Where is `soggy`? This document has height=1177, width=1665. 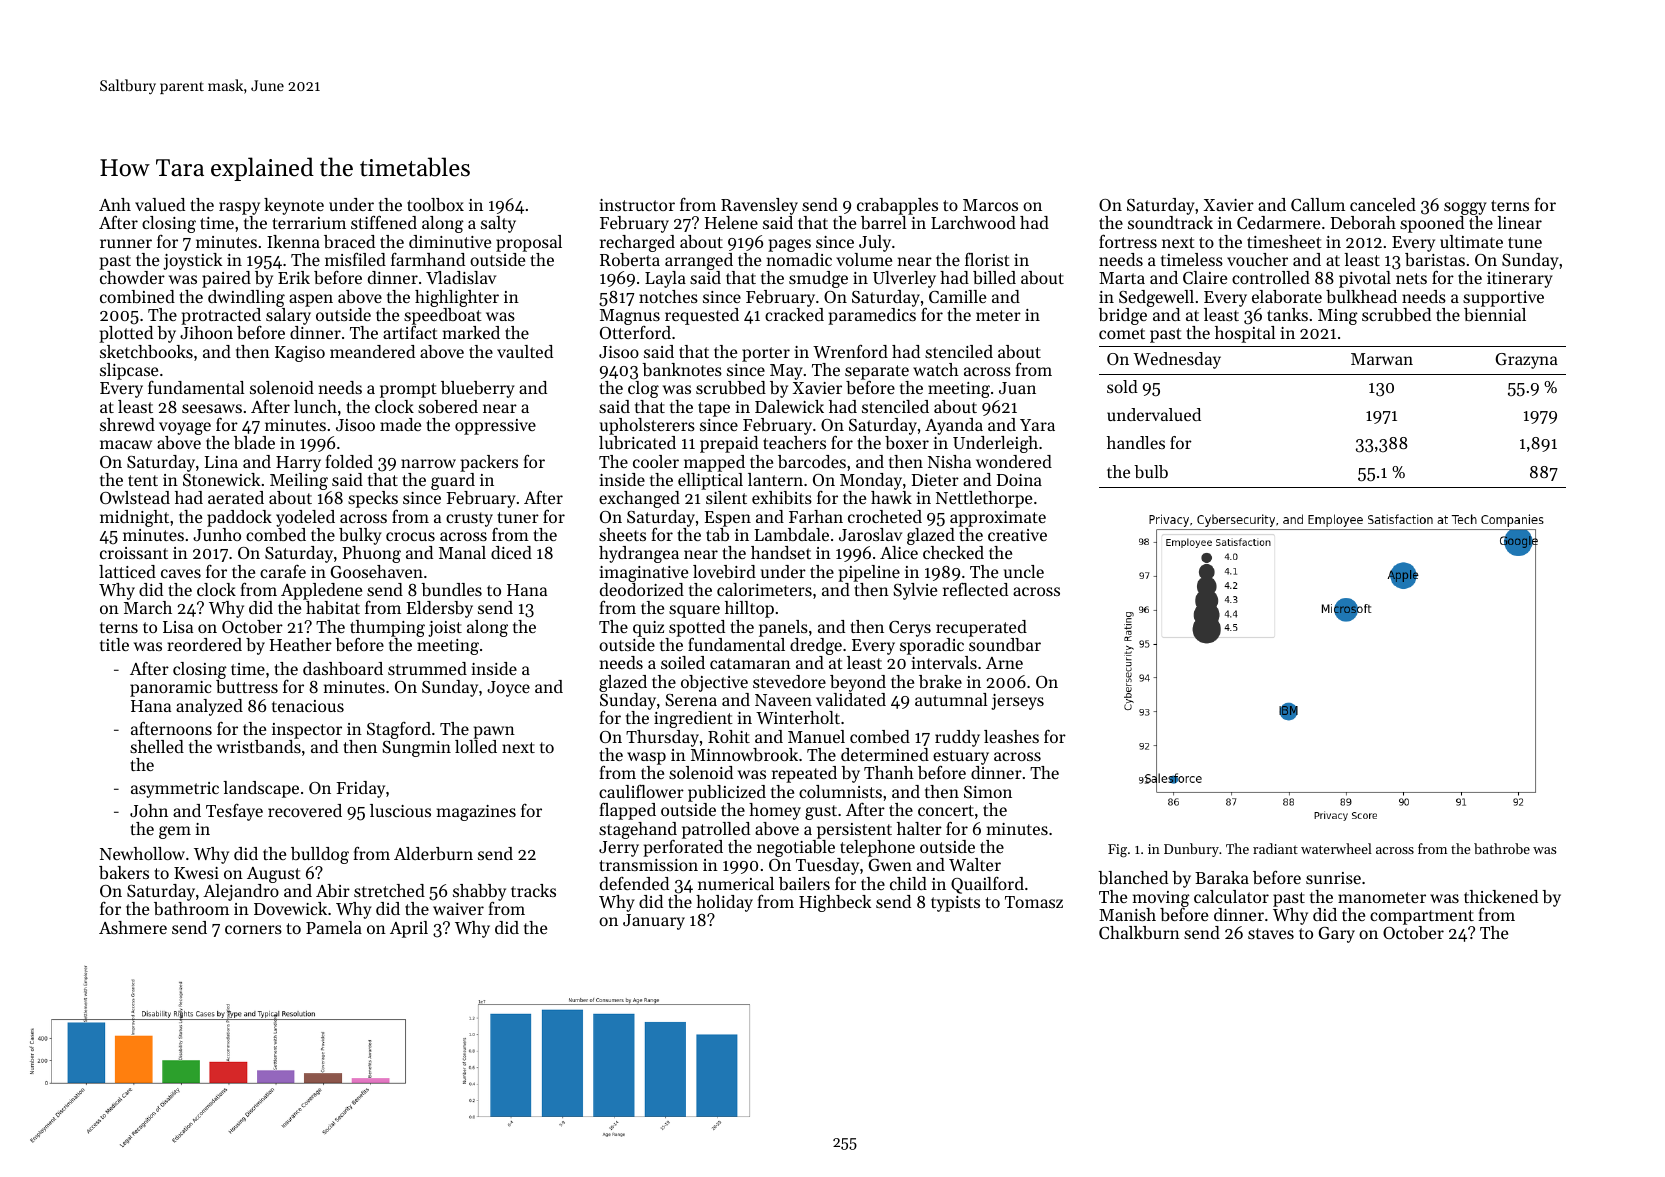 soggy is located at coordinates (1465, 208).
